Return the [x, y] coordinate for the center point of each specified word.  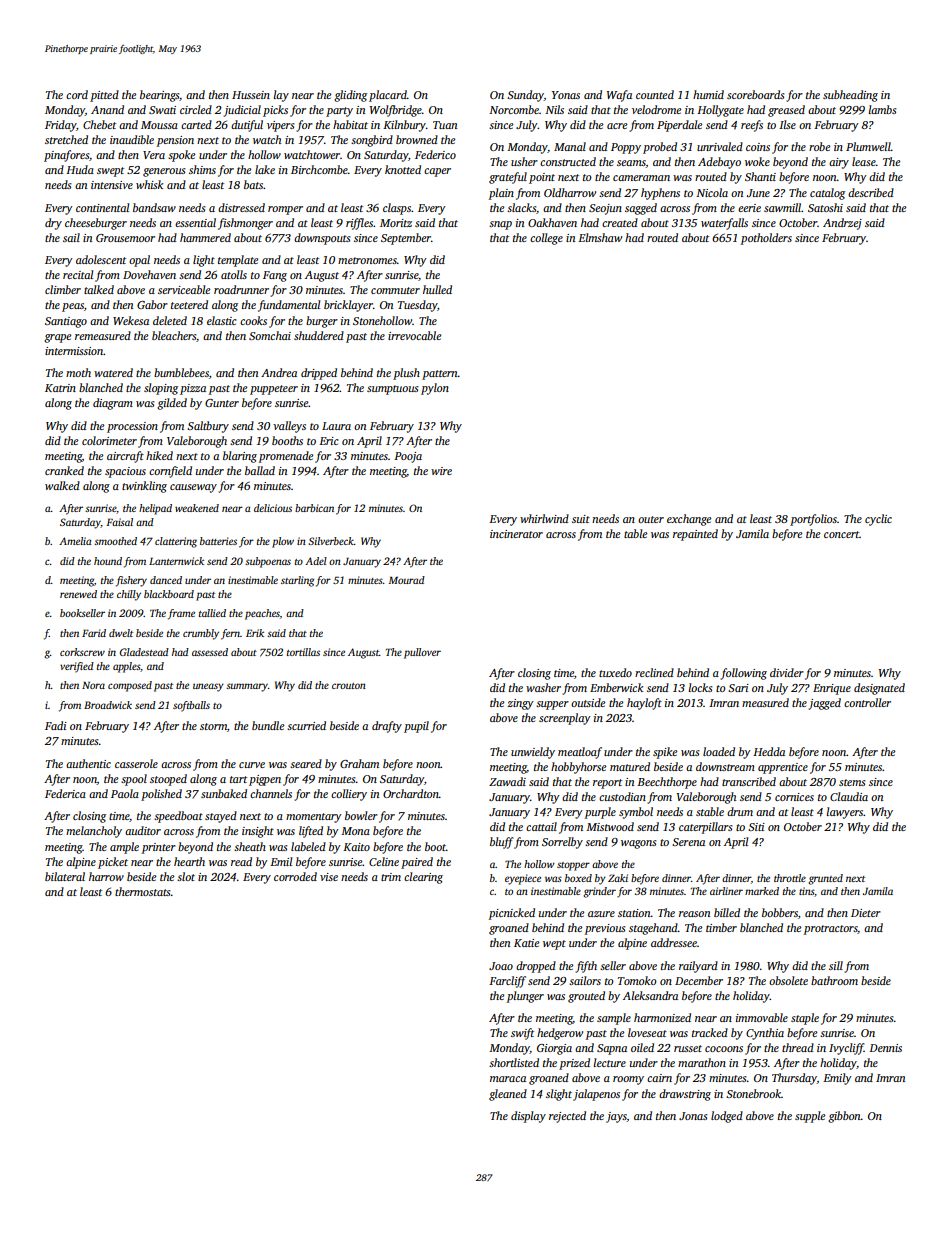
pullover [422, 653]
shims [202, 169]
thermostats [143, 891]
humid [708, 94]
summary [247, 687]
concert [842, 534]
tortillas [303, 652]
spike [665, 753]
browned [417, 139]
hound [108, 561]
